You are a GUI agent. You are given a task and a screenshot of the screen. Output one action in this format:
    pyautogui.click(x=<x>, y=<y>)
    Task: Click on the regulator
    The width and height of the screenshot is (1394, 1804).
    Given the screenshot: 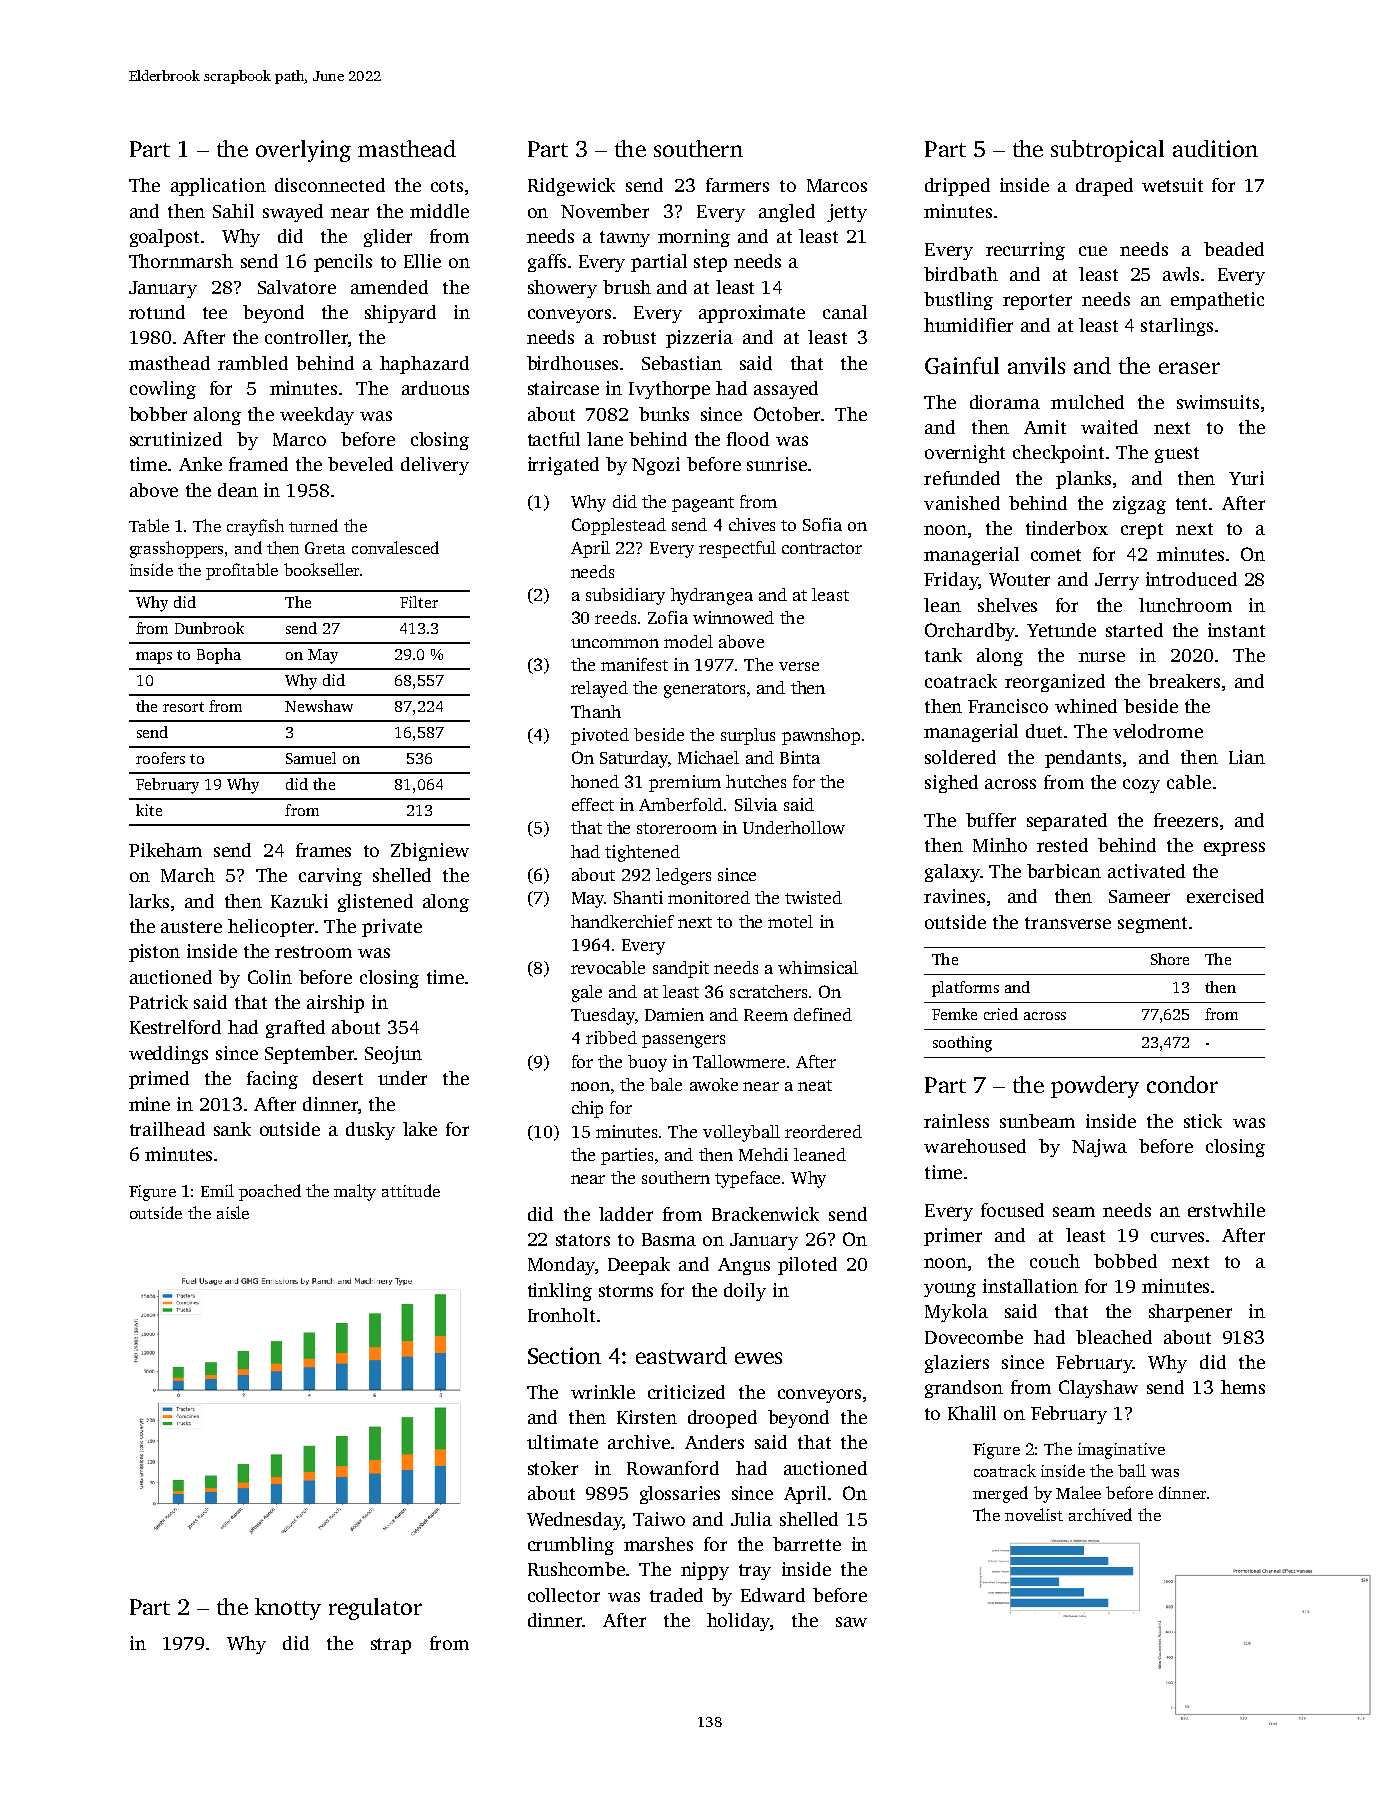 What is the action you would take?
    pyautogui.click(x=375, y=1609)
